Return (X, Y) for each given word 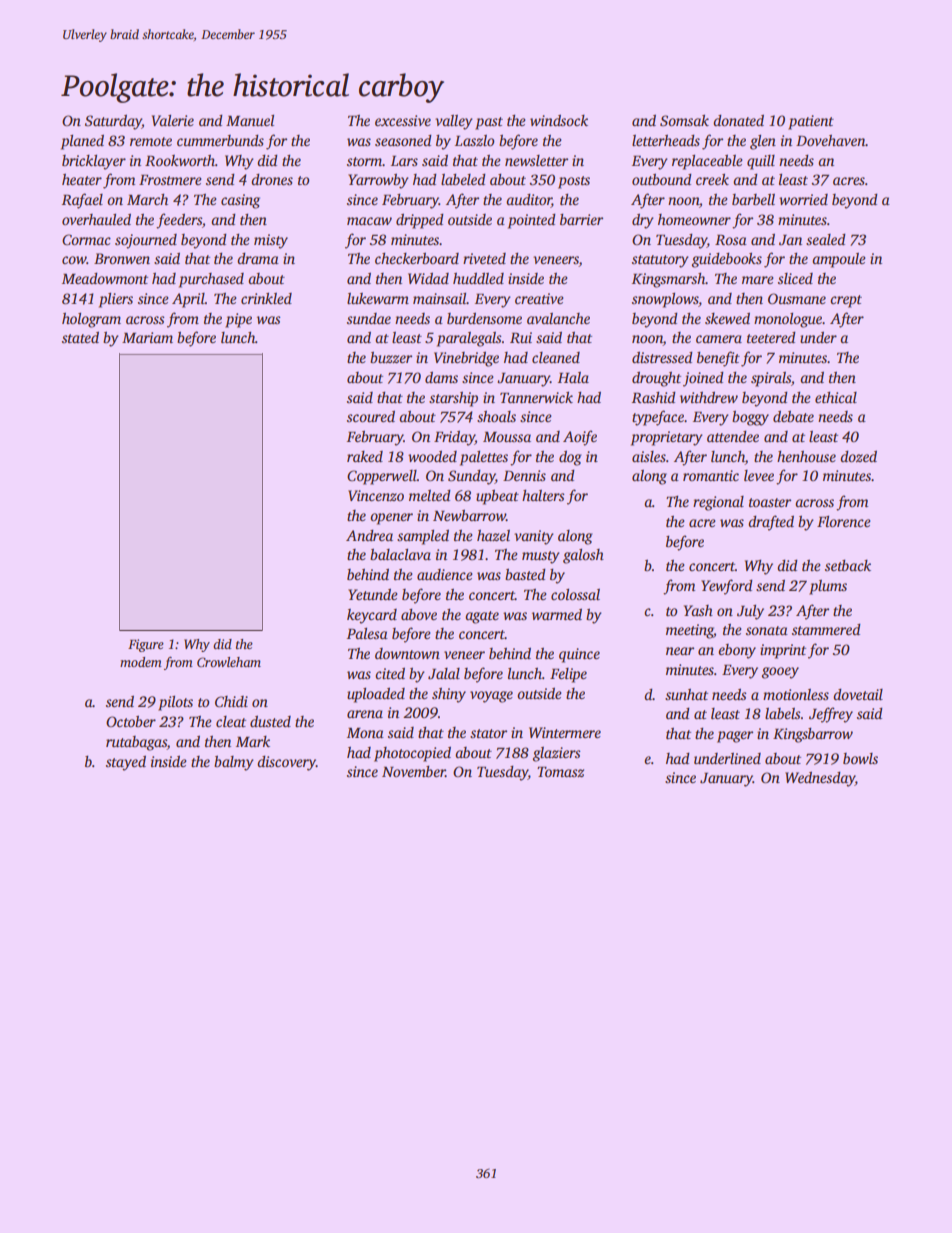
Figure (146, 645)
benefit (718, 359)
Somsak (684, 120)
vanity (534, 537)
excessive (403, 120)
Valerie (173, 120)
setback (848, 565)
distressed (662, 357)
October (131, 721)
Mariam (147, 337)
